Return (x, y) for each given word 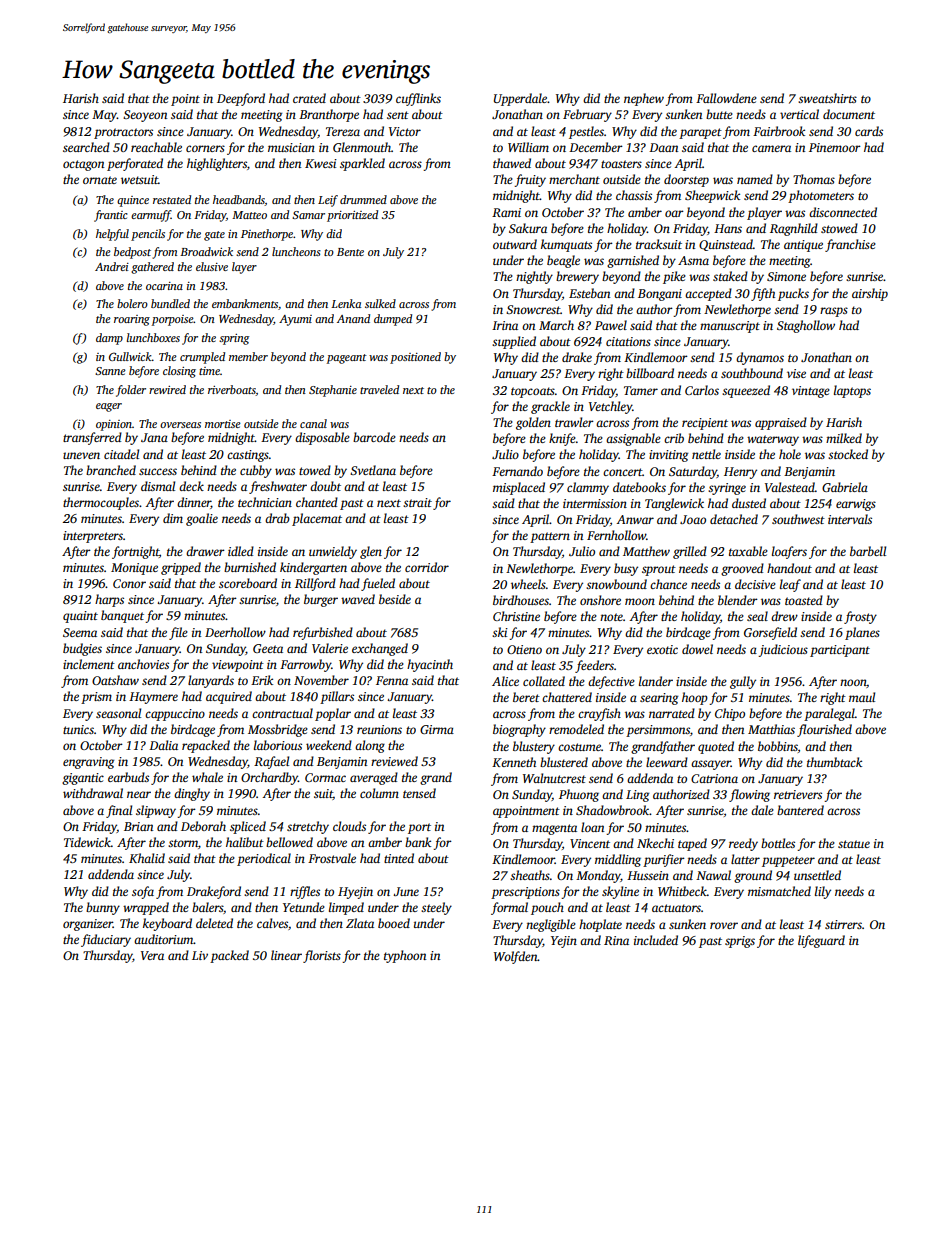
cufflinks (418, 99)
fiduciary (106, 940)
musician (291, 147)
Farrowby (305, 665)
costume (579, 747)
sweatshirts (827, 98)
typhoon (405, 956)
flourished (824, 730)
